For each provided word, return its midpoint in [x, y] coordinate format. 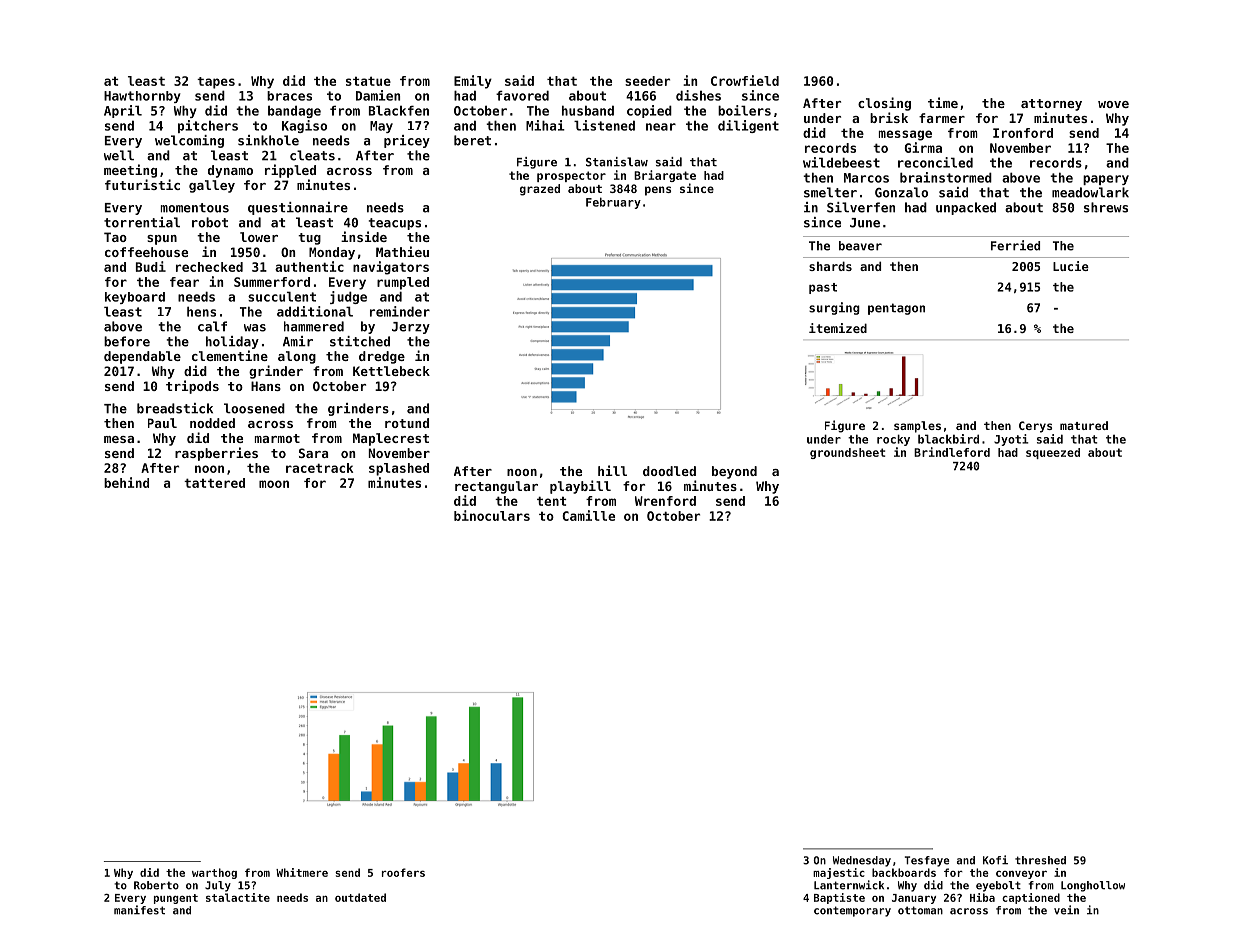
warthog [214, 873]
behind [126, 482]
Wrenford [665, 501]
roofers [403, 872]
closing [884, 104]
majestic [839, 873]
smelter [830, 192]
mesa [119, 439]
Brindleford [952, 452]
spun [162, 240]
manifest [139, 910]
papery [1106, 180]
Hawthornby [142, 97]
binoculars [492, 515]
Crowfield [745, 80]
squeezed [1053, 453]
